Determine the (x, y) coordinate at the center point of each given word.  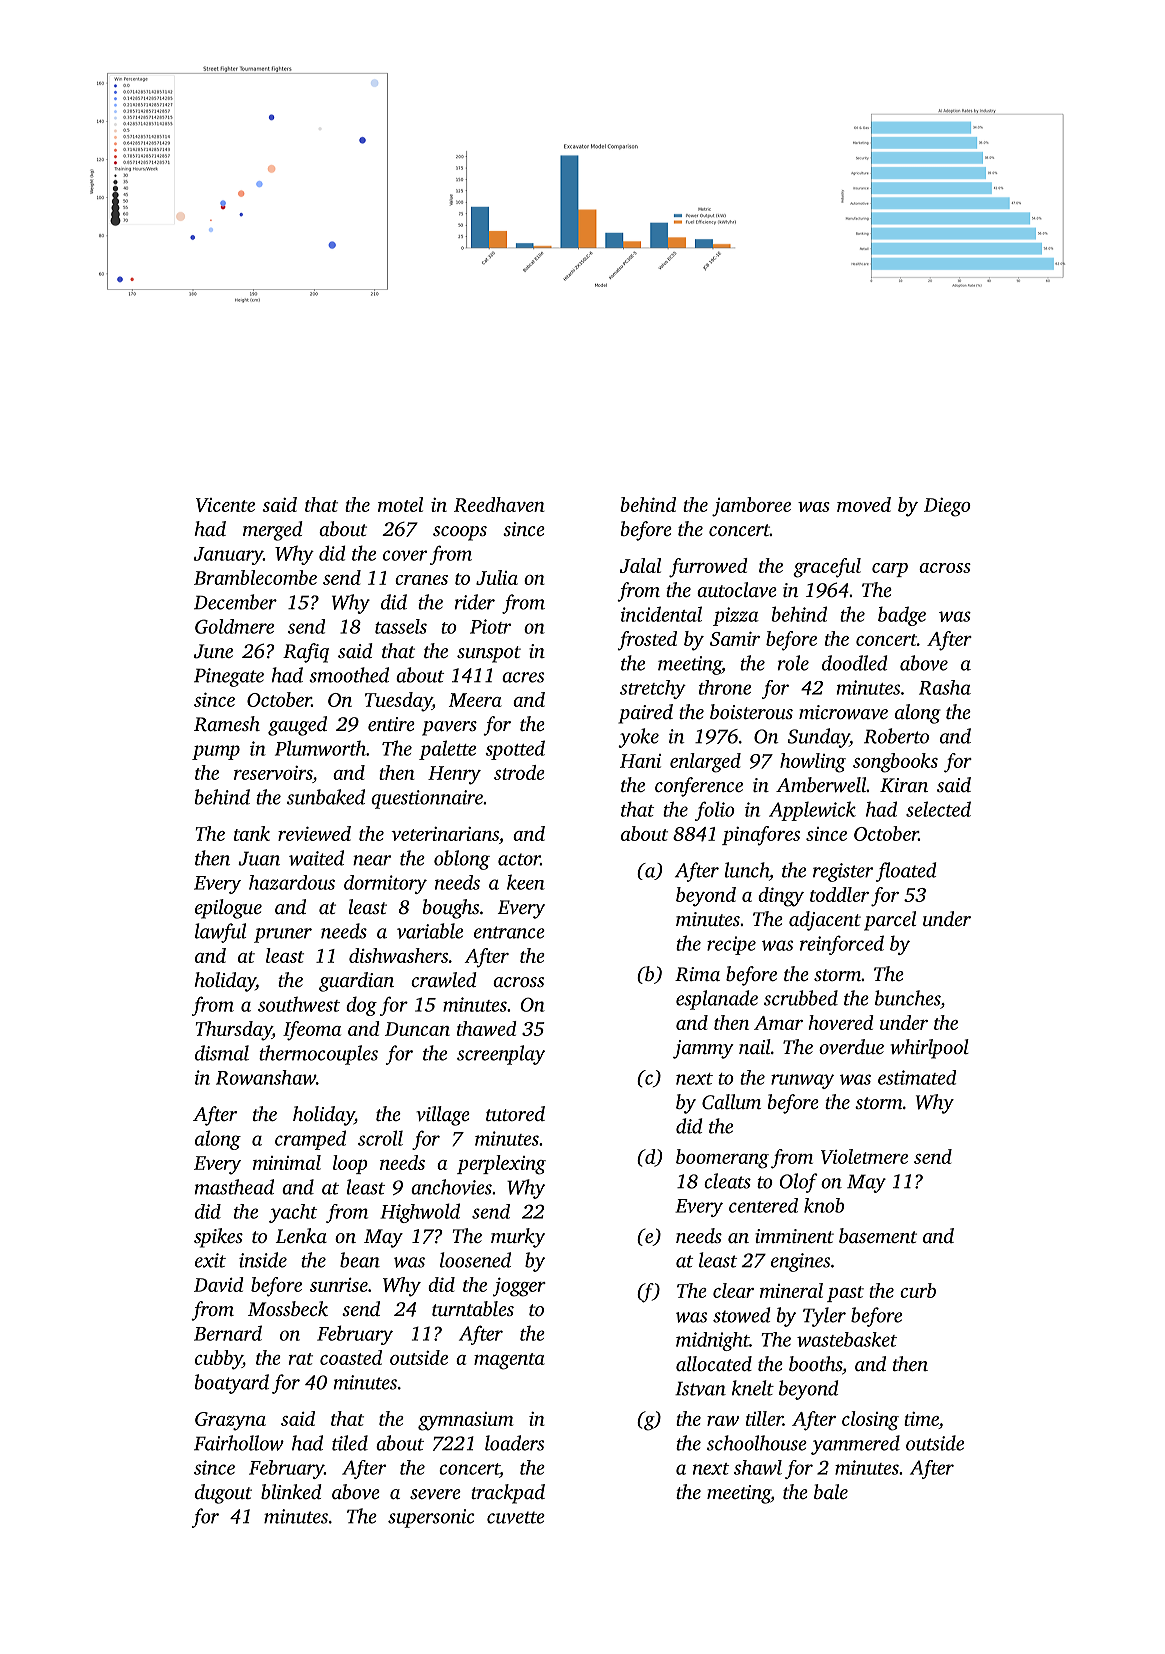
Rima (697, 974)
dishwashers (398, 955)
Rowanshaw (266, 1077)
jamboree (751, 507)
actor (519, 859)
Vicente (225, 505)
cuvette (516, 1517)
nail (755, 1046)
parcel (890, 921)
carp (890, 570)
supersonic (431, 1518)
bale (831, 1491)
